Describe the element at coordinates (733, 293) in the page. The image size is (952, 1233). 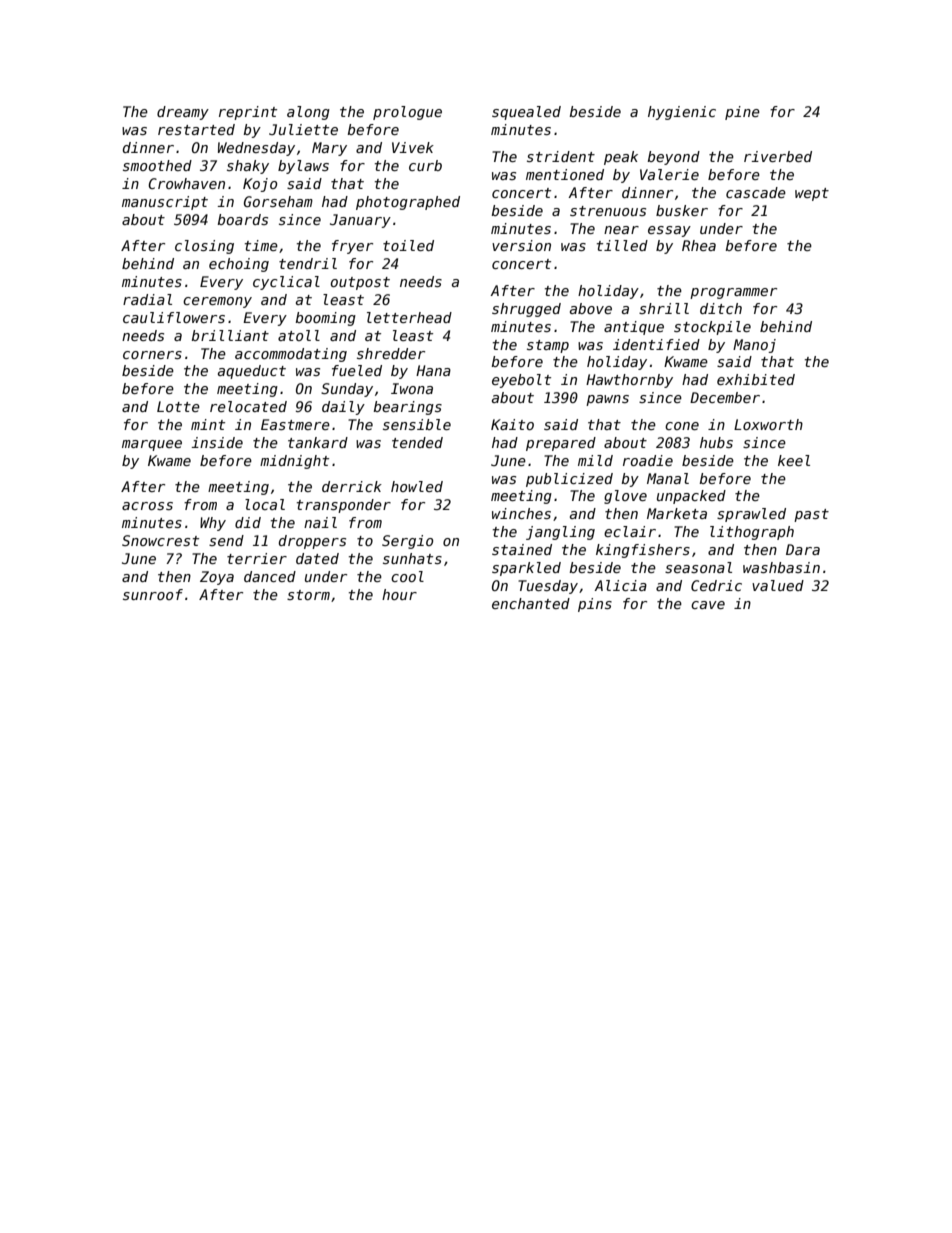
I see `programmer` at that location.
